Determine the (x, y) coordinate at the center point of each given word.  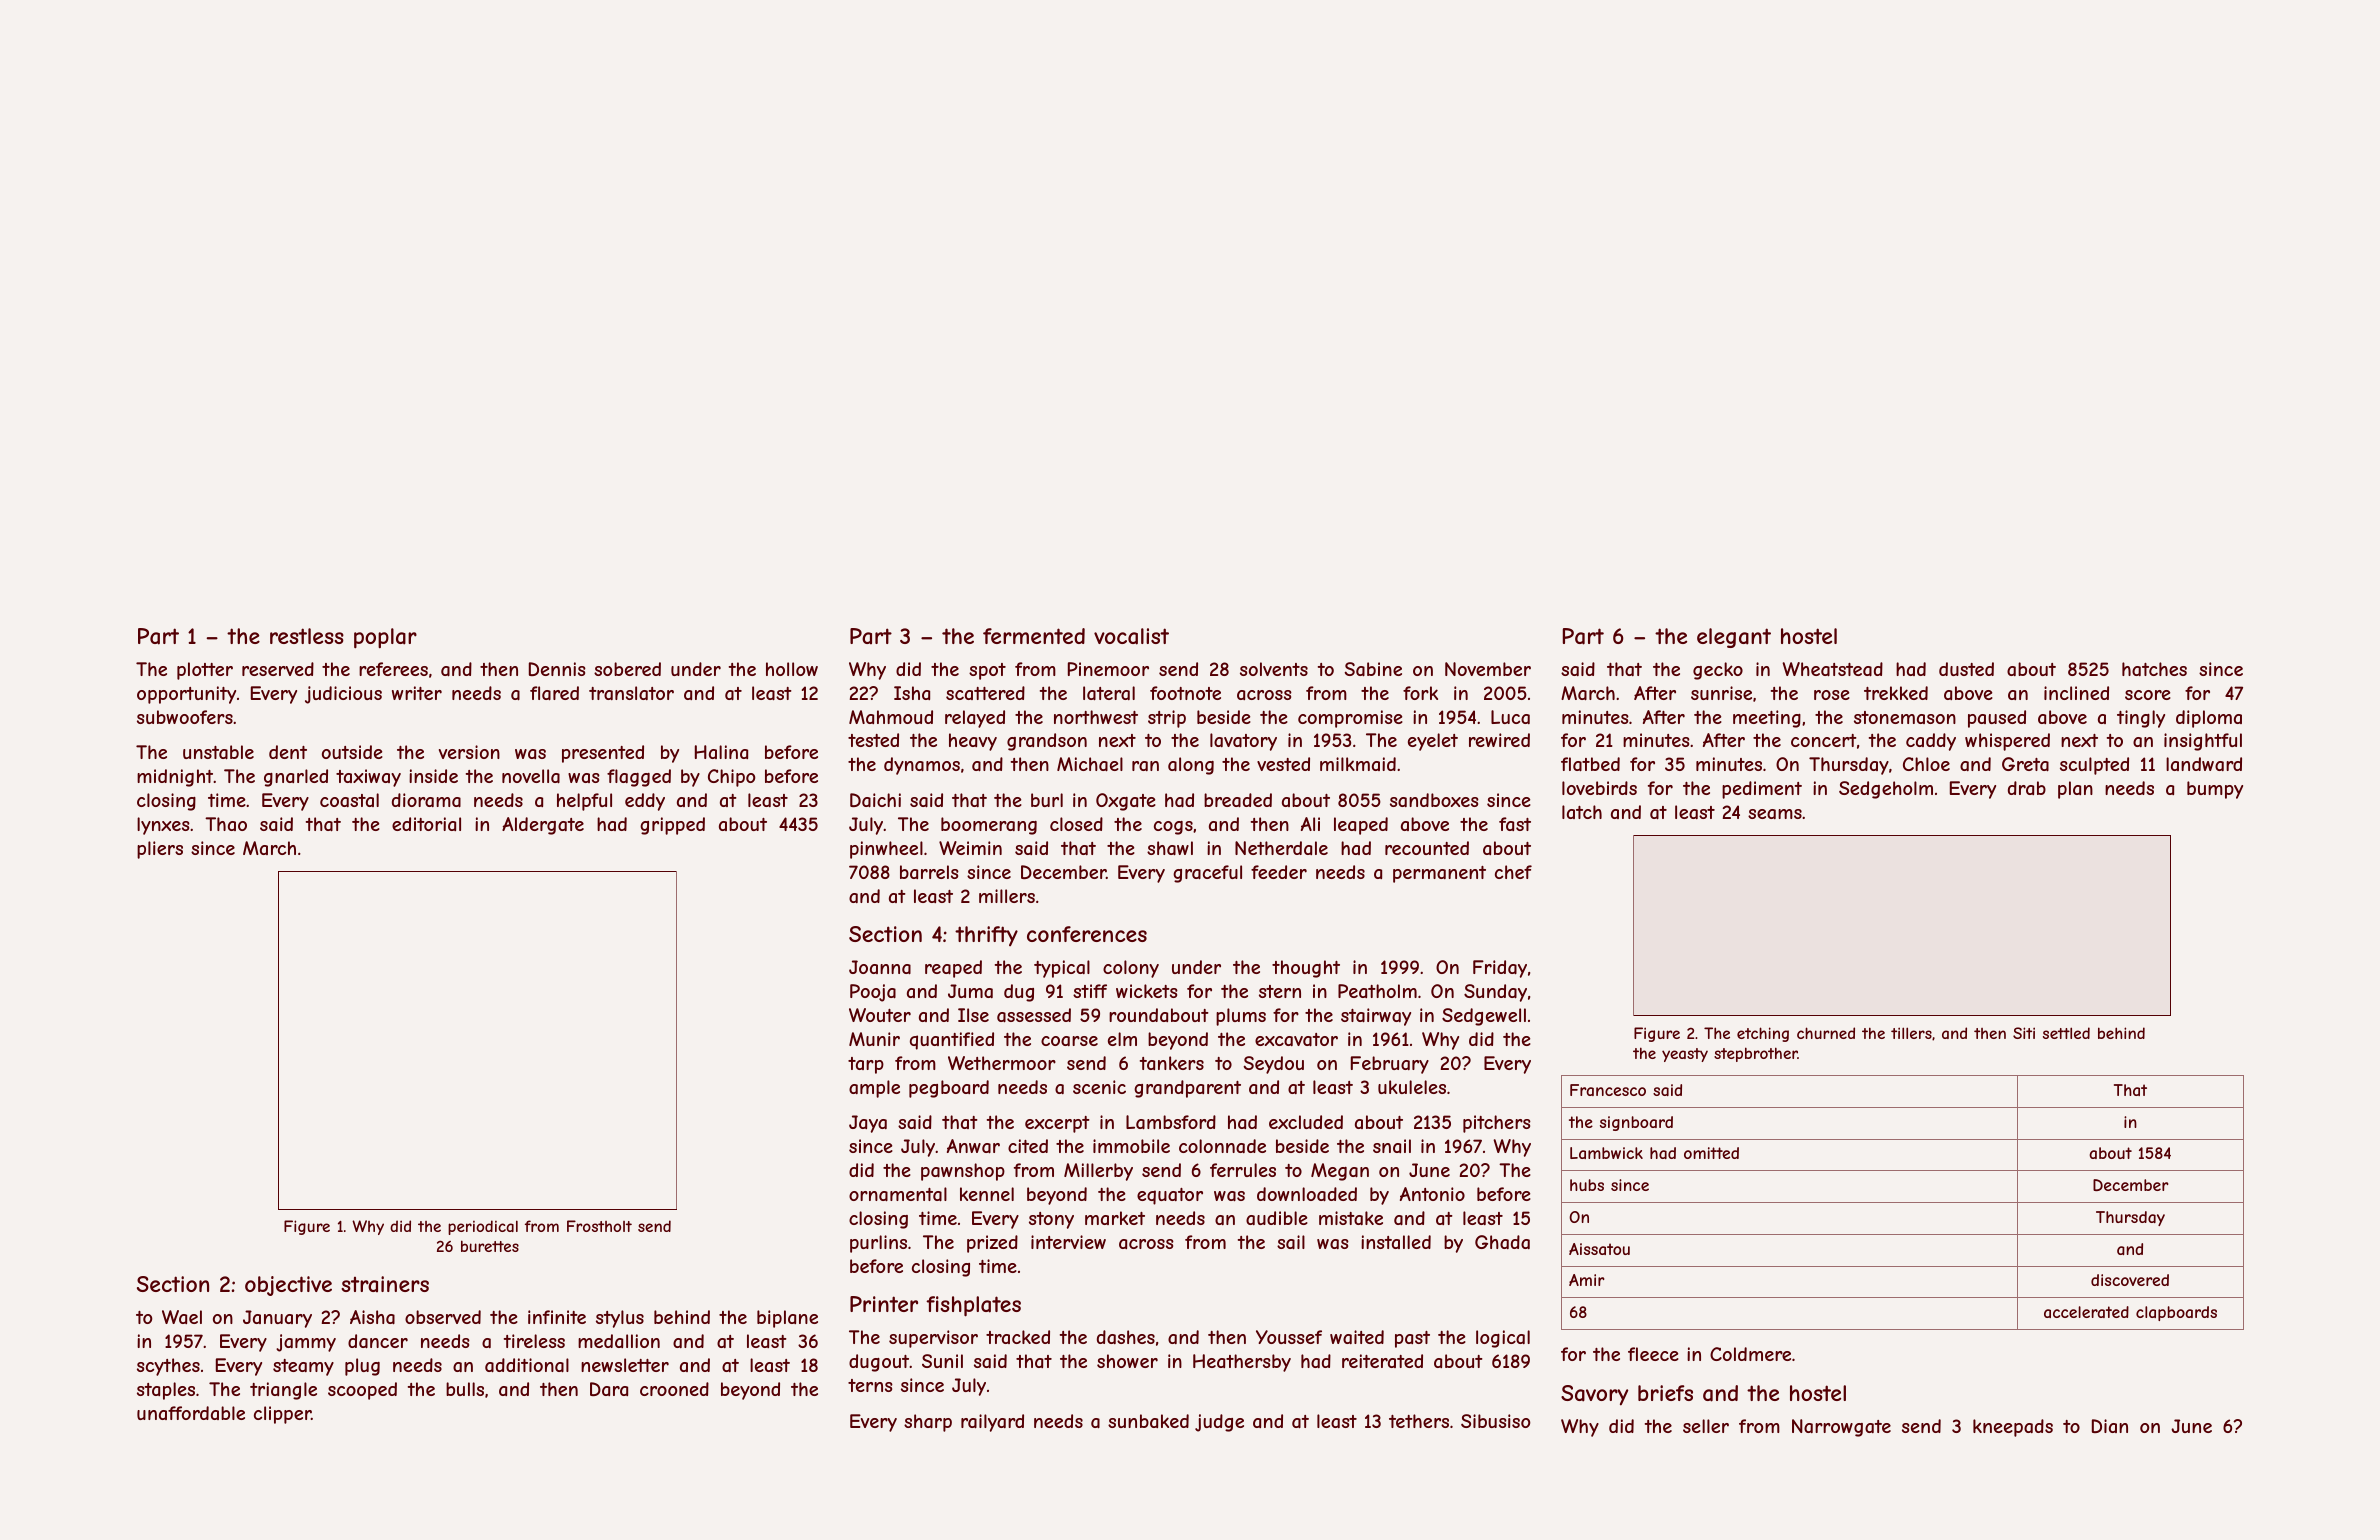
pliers (160, 850)
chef (1513, 872)
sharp (928, 1423)
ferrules (1243, 1170)
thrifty (986, 936)
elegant (1734, 638)
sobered (627, 669)
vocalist (1131, 636)
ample (874, 1089)
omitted (1711, 1153)
